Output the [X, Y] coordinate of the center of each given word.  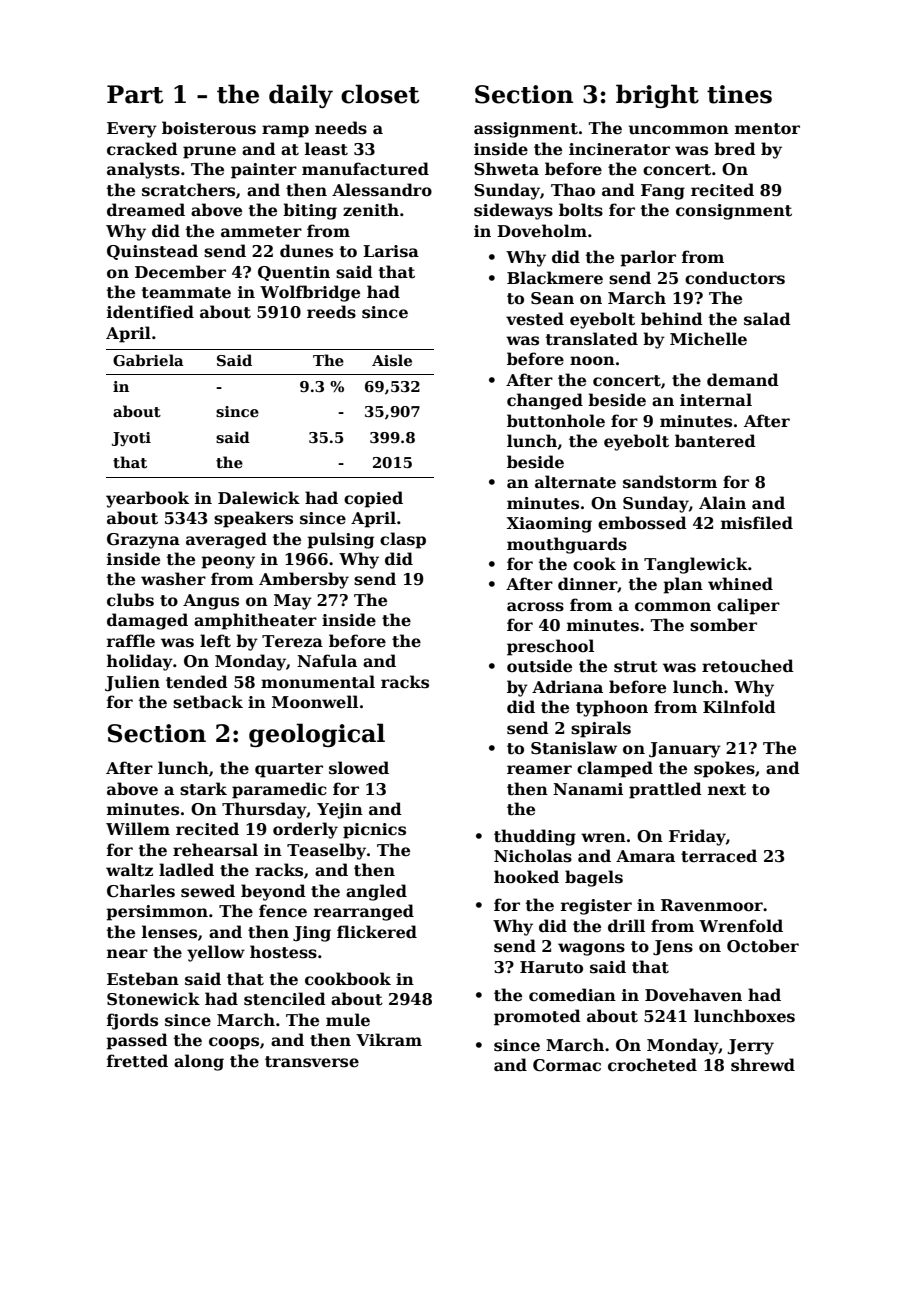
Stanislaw [574, 748]
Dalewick [259, 498]
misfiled [757, 523]
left [215, 641]
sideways [513, 211]
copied [373, 499]
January [685, 750]
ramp [285, 131]
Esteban [143, 979]
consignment [734, 212]
